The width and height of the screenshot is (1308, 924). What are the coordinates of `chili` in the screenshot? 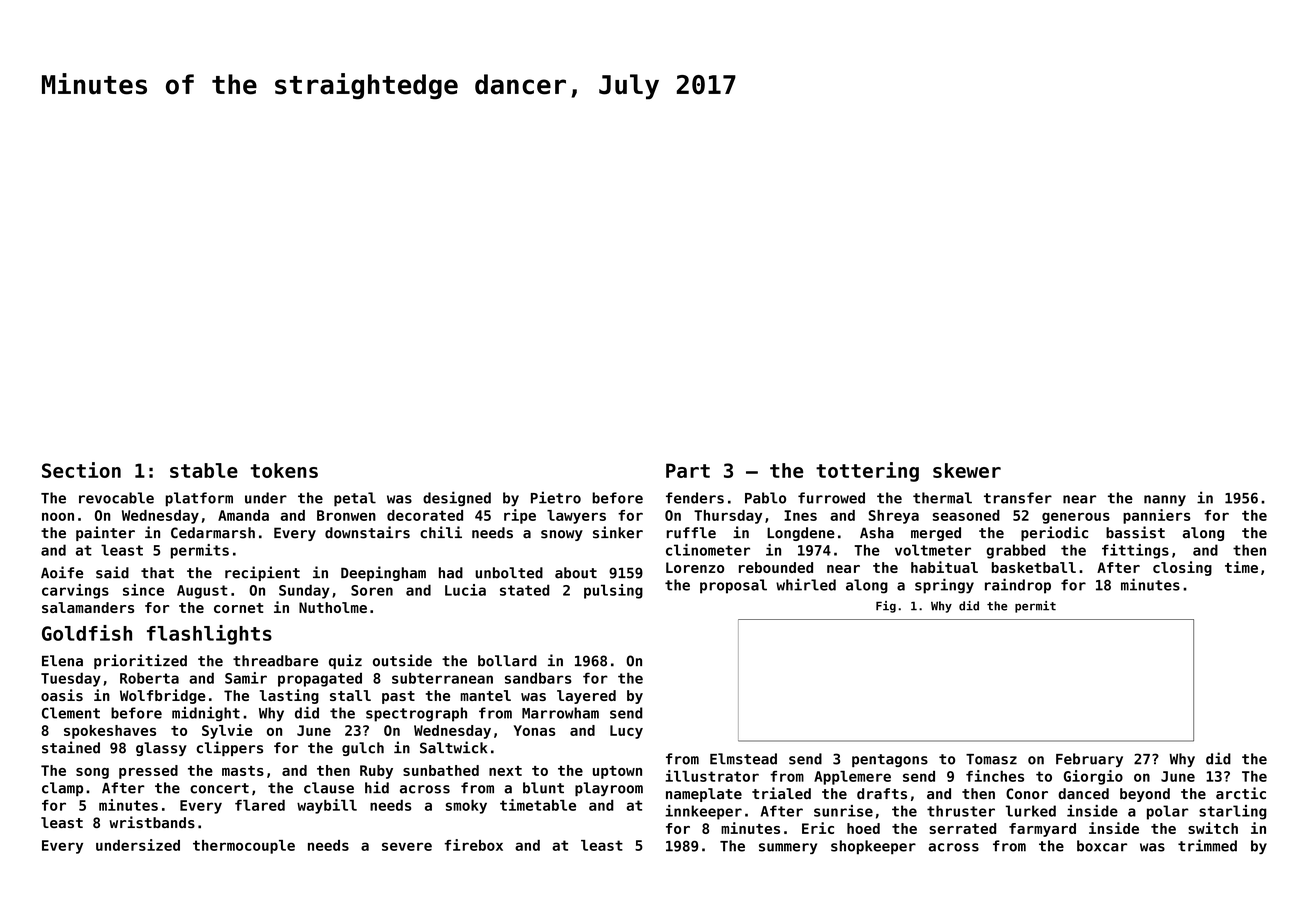 It's located at (441, 532).
